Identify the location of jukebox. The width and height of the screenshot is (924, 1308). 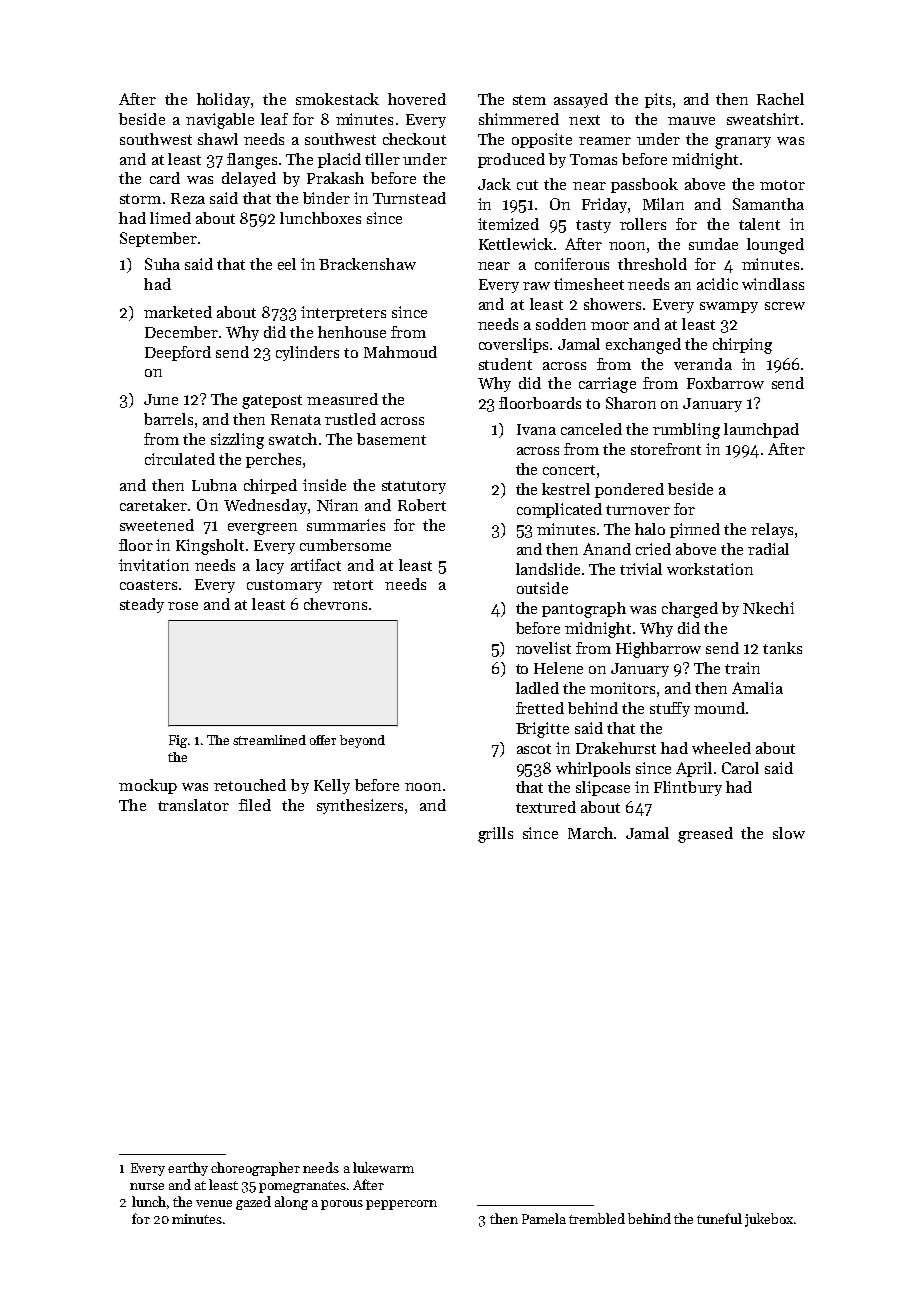
(769, 1220).
